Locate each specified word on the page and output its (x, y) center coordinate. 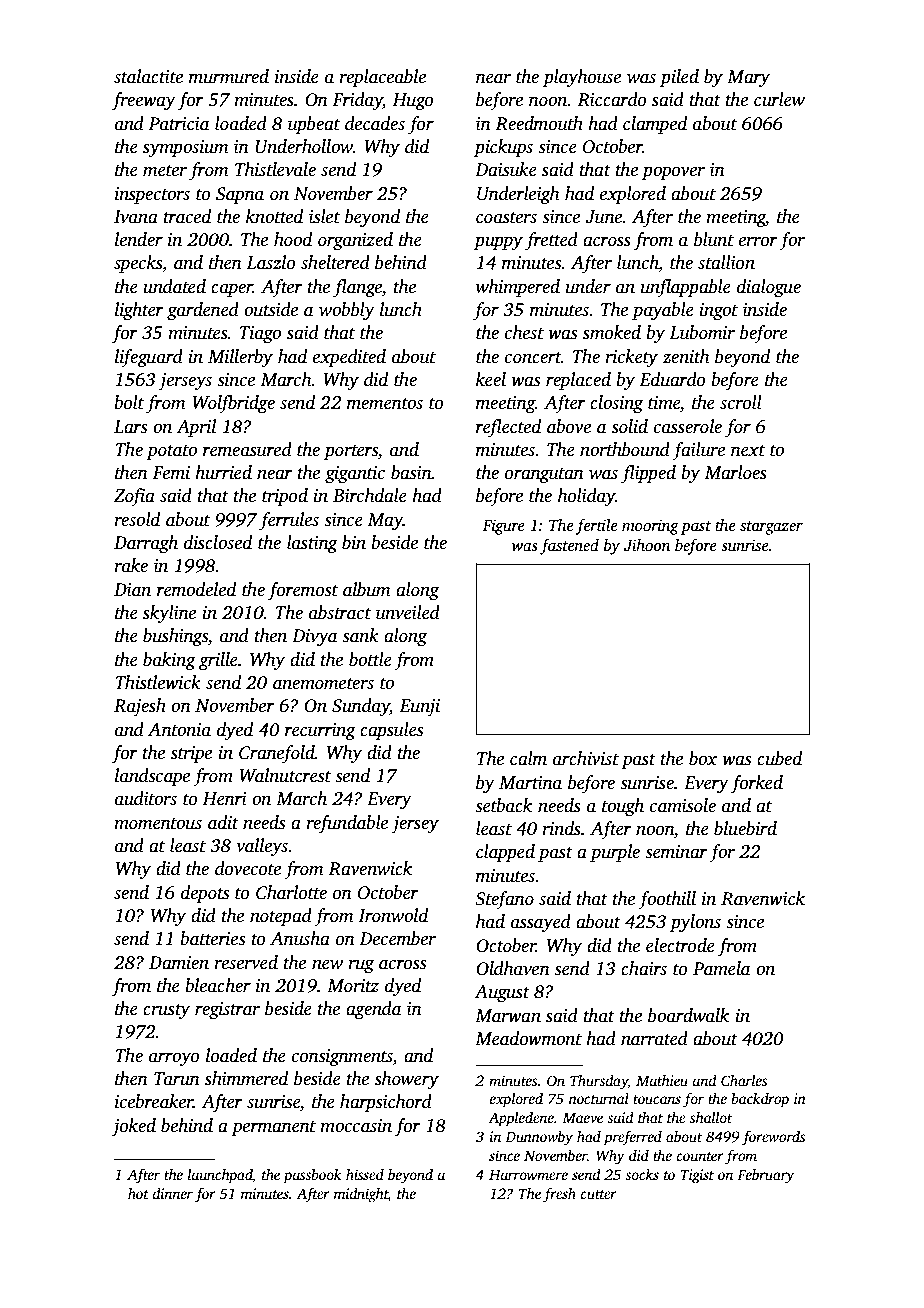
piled (679, 78)
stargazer (771, 528)
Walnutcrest (285, 775)
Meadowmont (528, 1038)
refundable (347, 824)
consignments (342, 1057)
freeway (144, 101)
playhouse (582, 78)
